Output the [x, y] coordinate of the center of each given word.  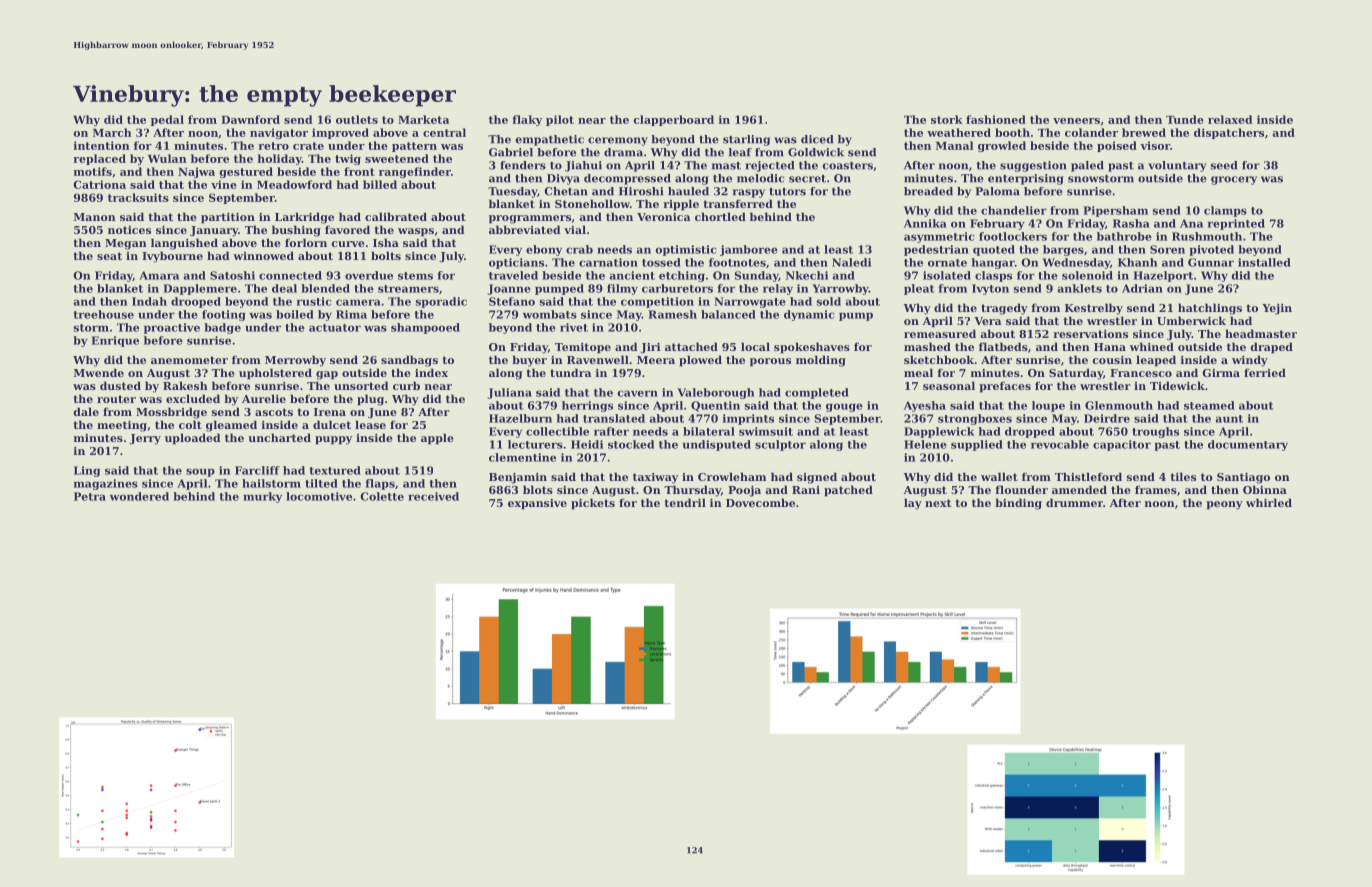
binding [1018, 504]
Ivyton [990, 289]
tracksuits [138, 197]
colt [190, 424]
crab [579, 249]
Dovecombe [760, 502]
